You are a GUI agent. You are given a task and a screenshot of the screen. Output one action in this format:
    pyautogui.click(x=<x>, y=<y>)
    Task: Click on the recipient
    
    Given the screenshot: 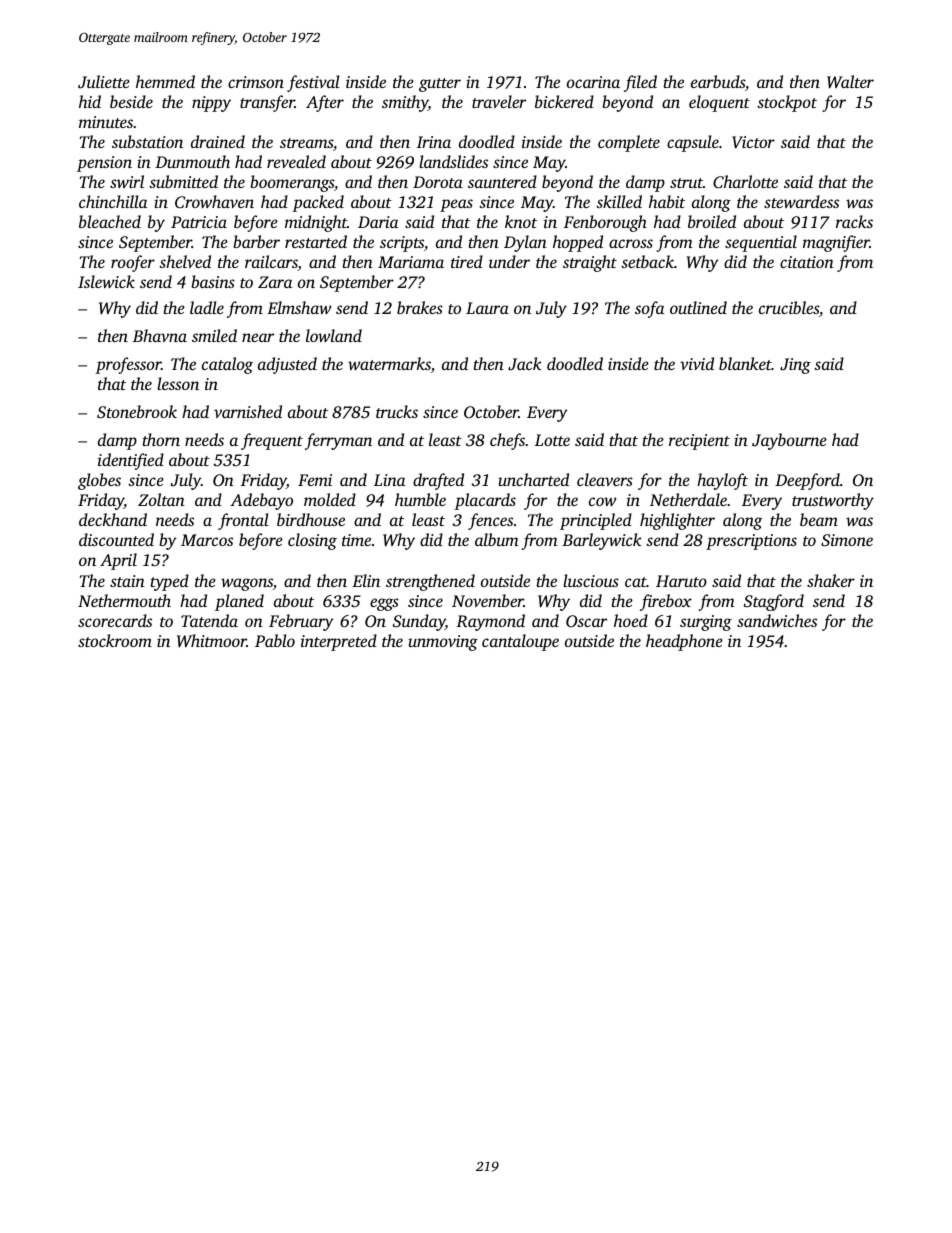 What is the action you would take?
    pyautogui.click(x=699, y=442)
